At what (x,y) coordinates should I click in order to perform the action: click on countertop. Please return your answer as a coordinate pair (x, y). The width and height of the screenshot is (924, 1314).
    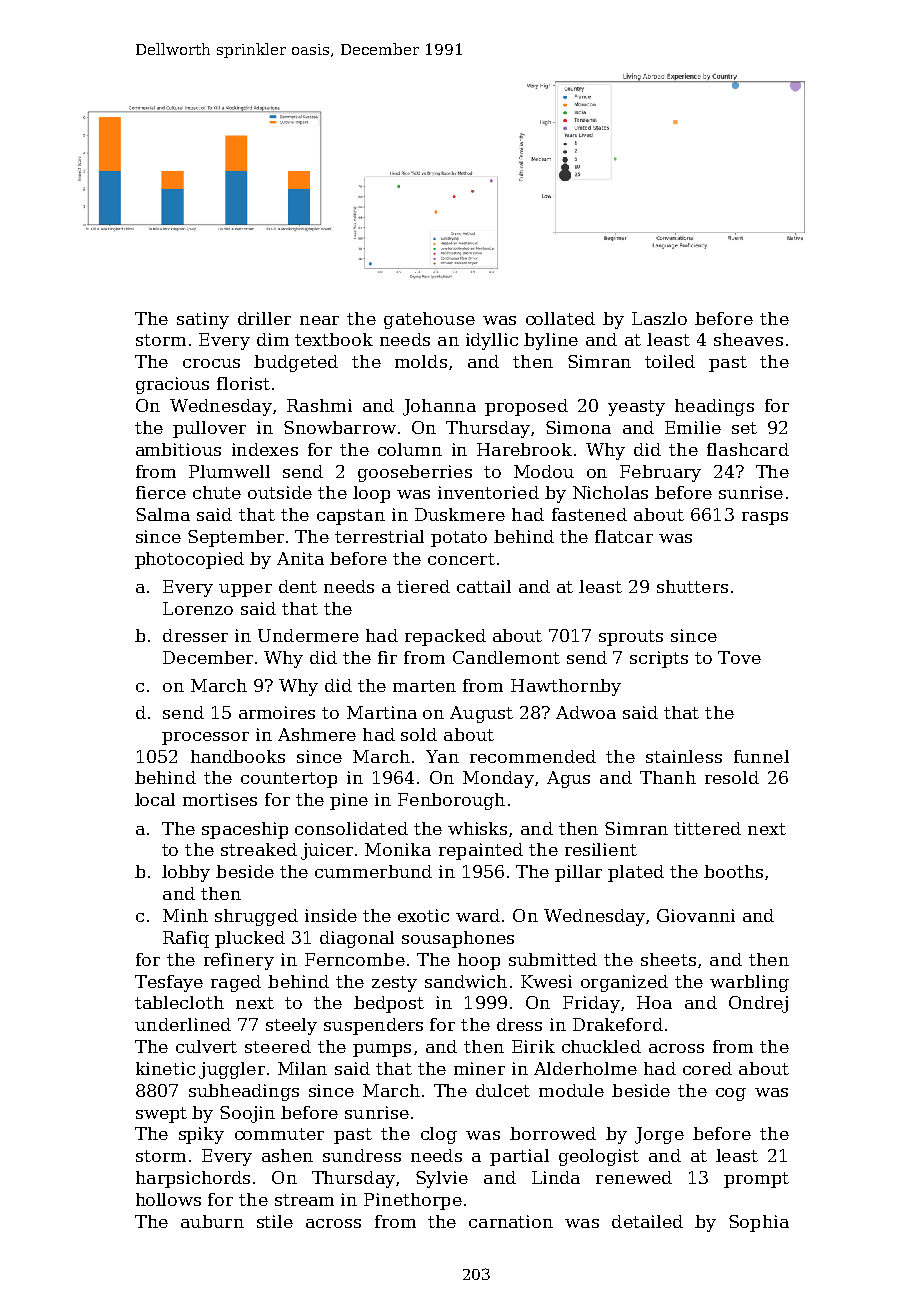
    Looking at the image, I should click on (289, 780).
